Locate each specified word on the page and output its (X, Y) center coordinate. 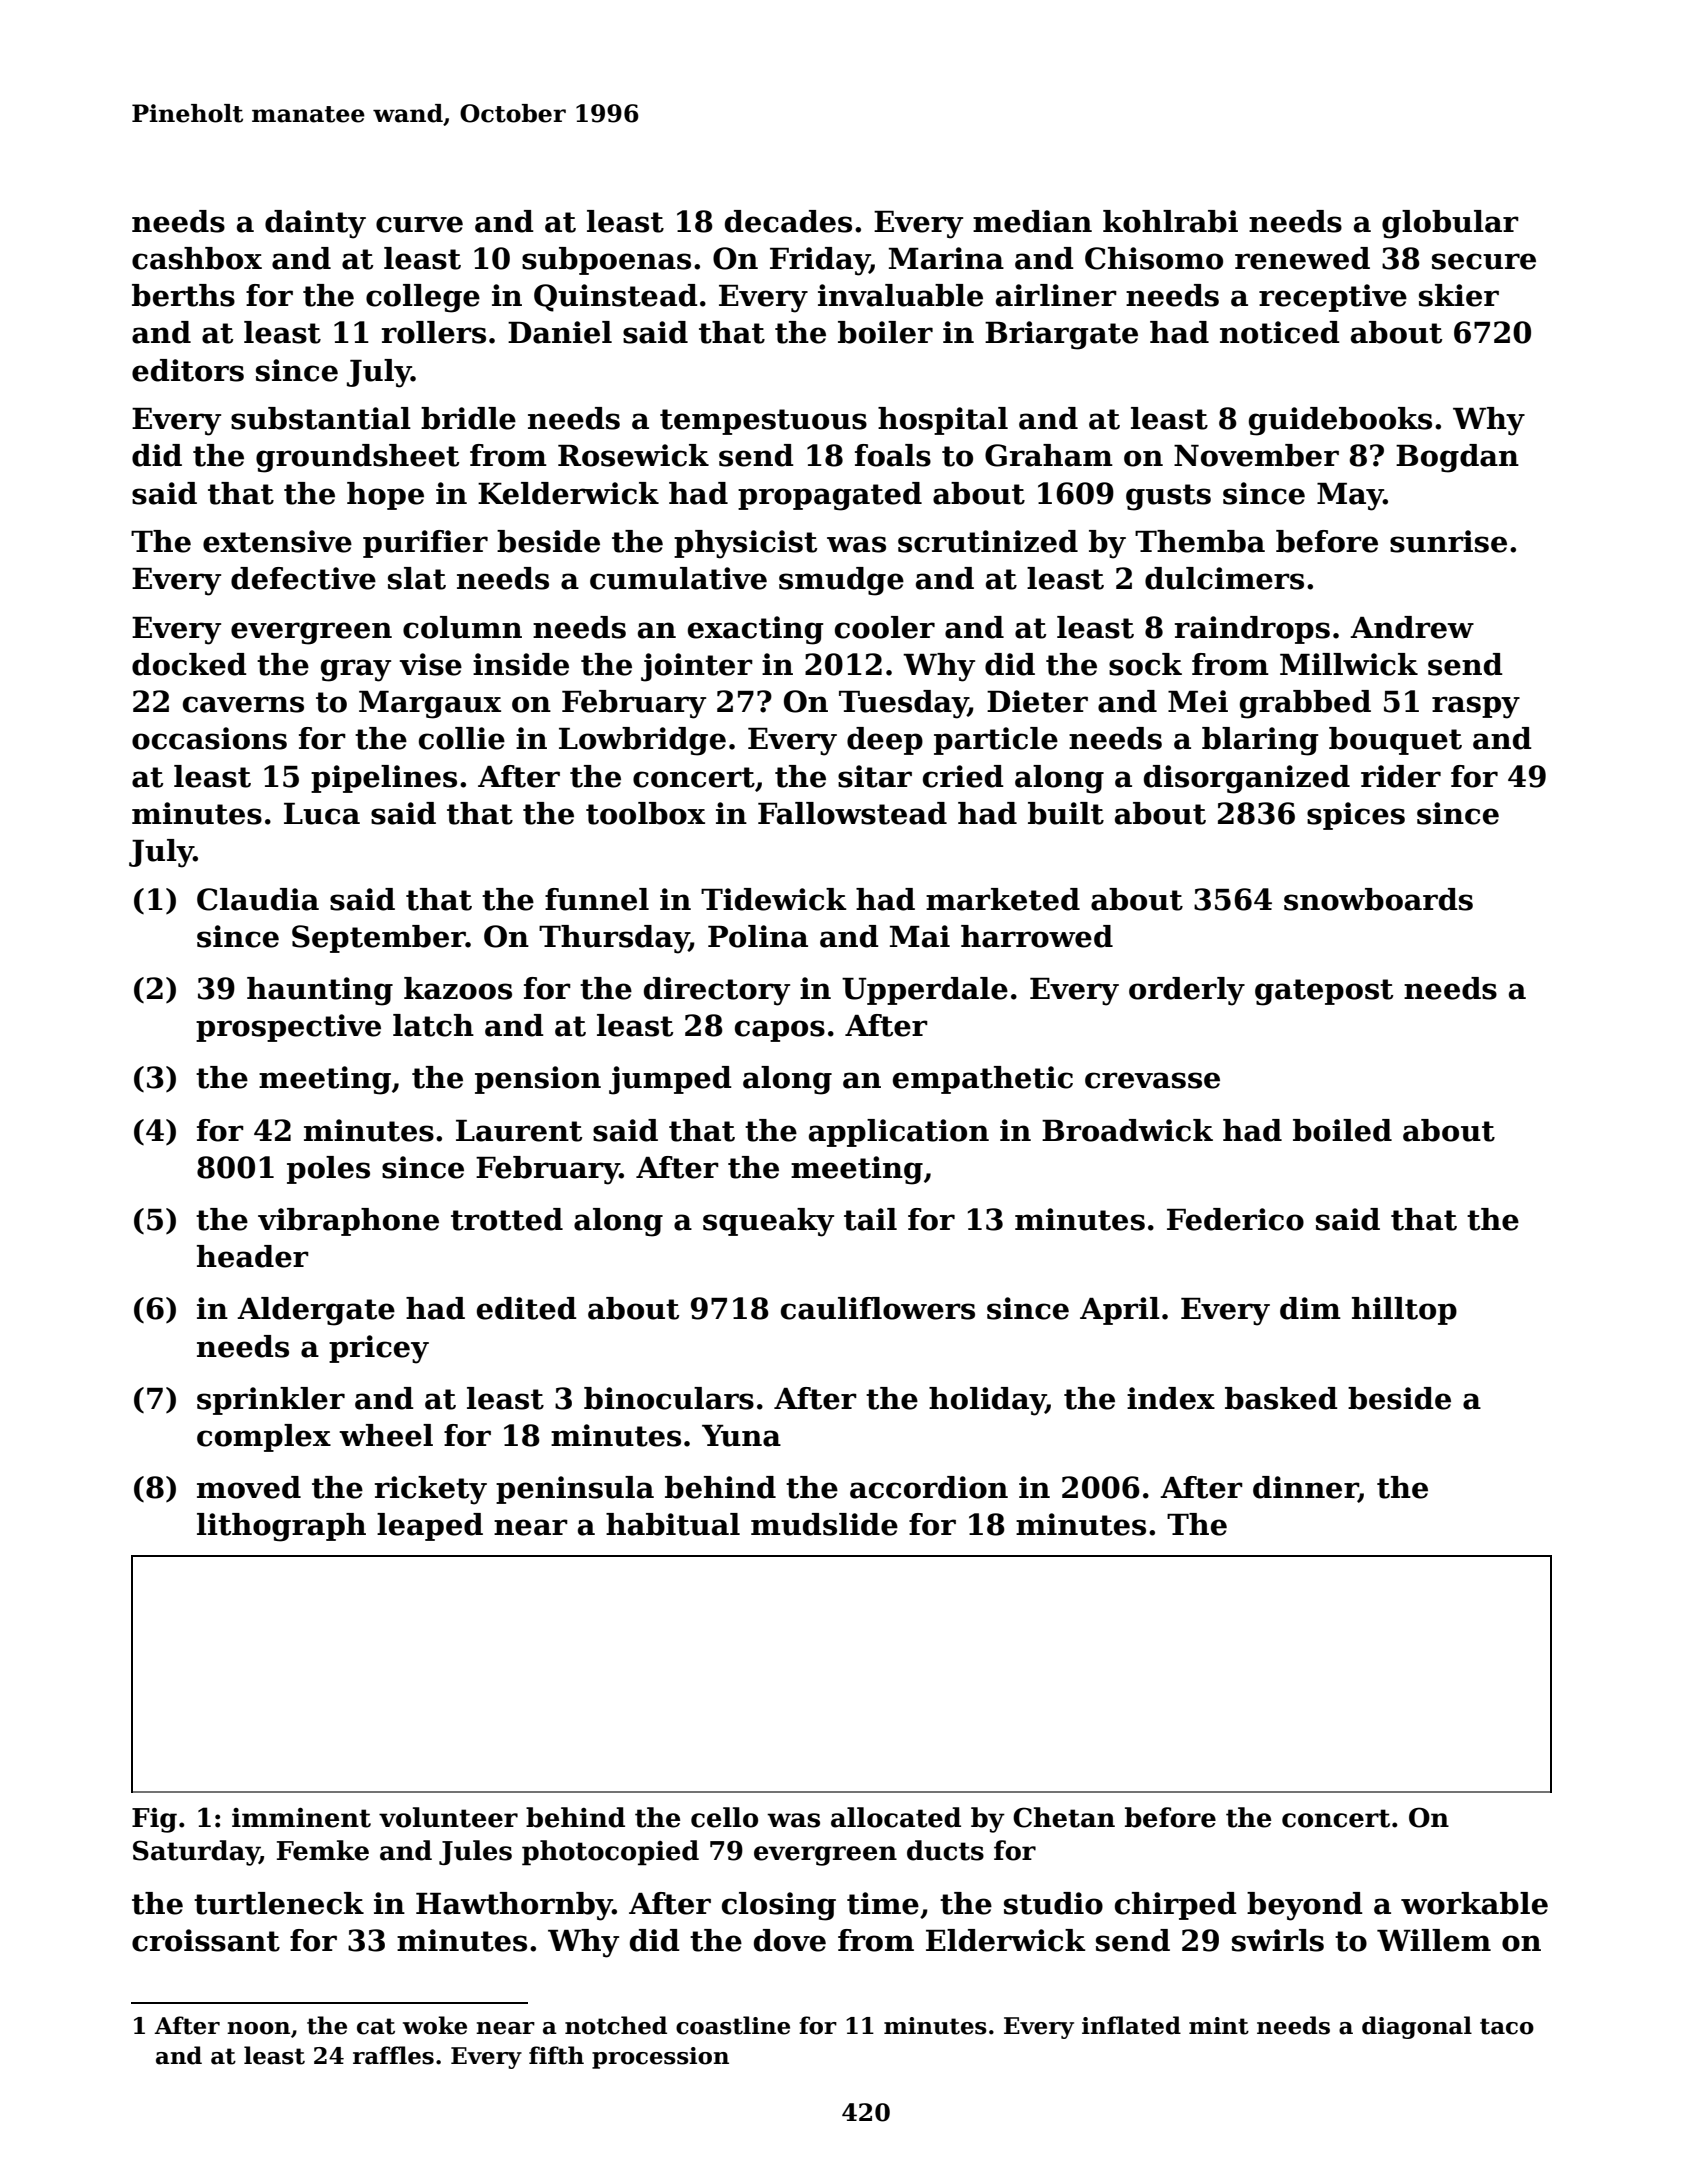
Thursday (614, 939)
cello (724, 1817)
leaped (430, 1527)
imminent (301, 1818)
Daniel (560, 332)
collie (462, 738)
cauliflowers (878, 1308)
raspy (1476, 707)
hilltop (1404, 1311)
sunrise (1448, 541)
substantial (321, 418)
